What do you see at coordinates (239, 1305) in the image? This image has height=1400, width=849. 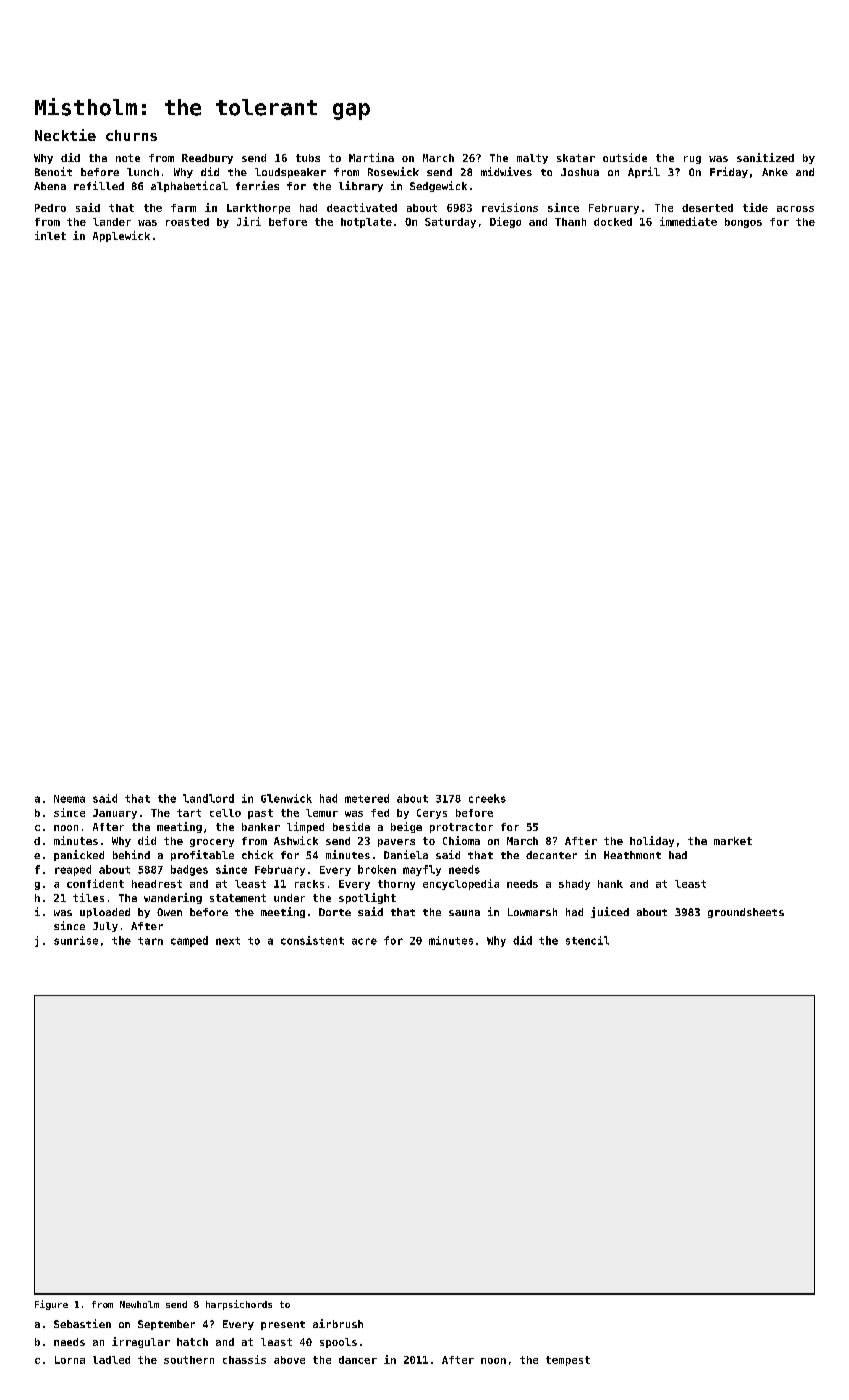 I see `harpsichords` at bounding box center [239, 1305].
